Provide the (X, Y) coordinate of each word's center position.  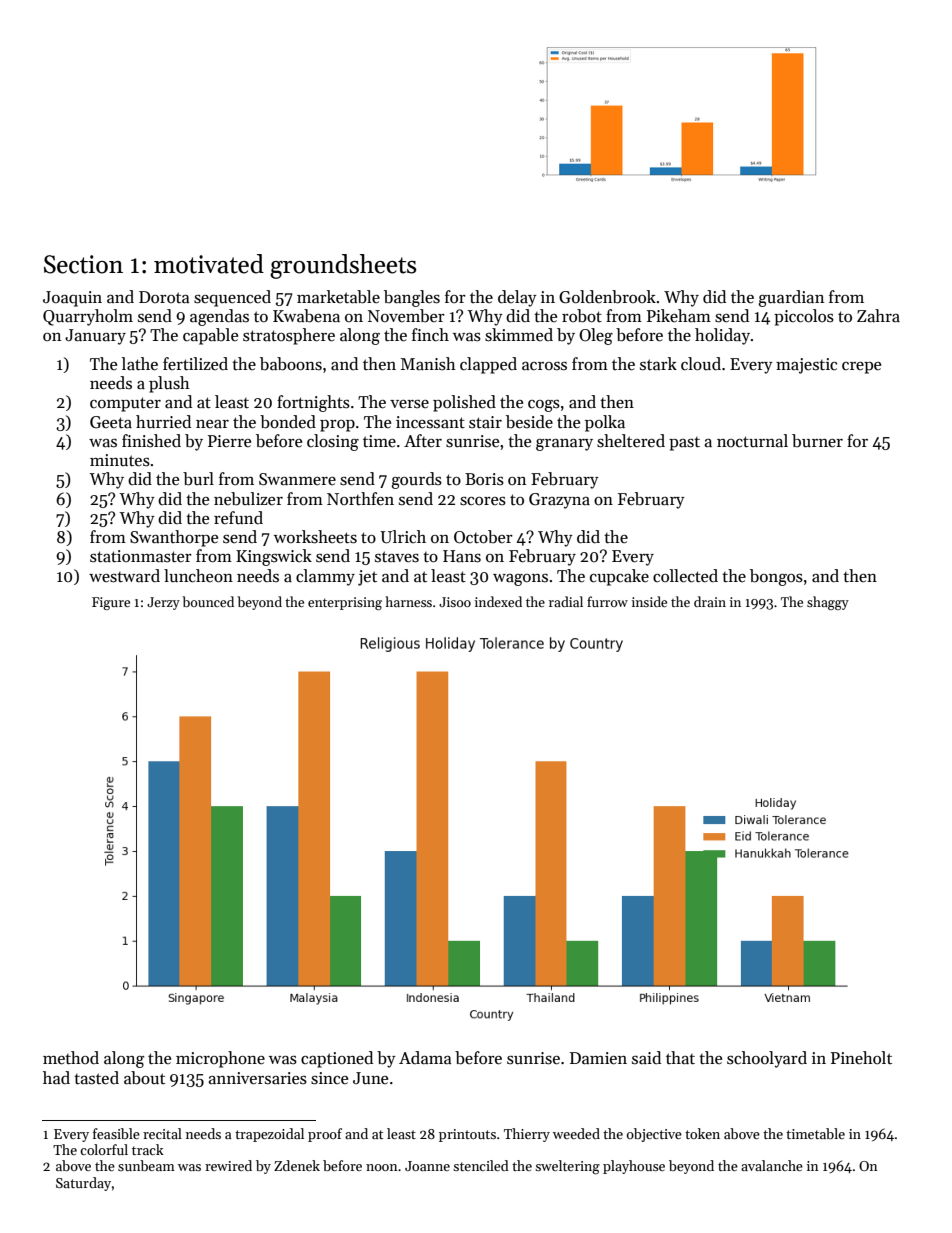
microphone (220, 1059)
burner (817, 441)
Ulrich (403, 537)
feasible (116, 1133)
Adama (425, 1058)
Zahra (878, 316)
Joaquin (72, 299)
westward (124, 576)
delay (517, 298)
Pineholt (861, 1058)
